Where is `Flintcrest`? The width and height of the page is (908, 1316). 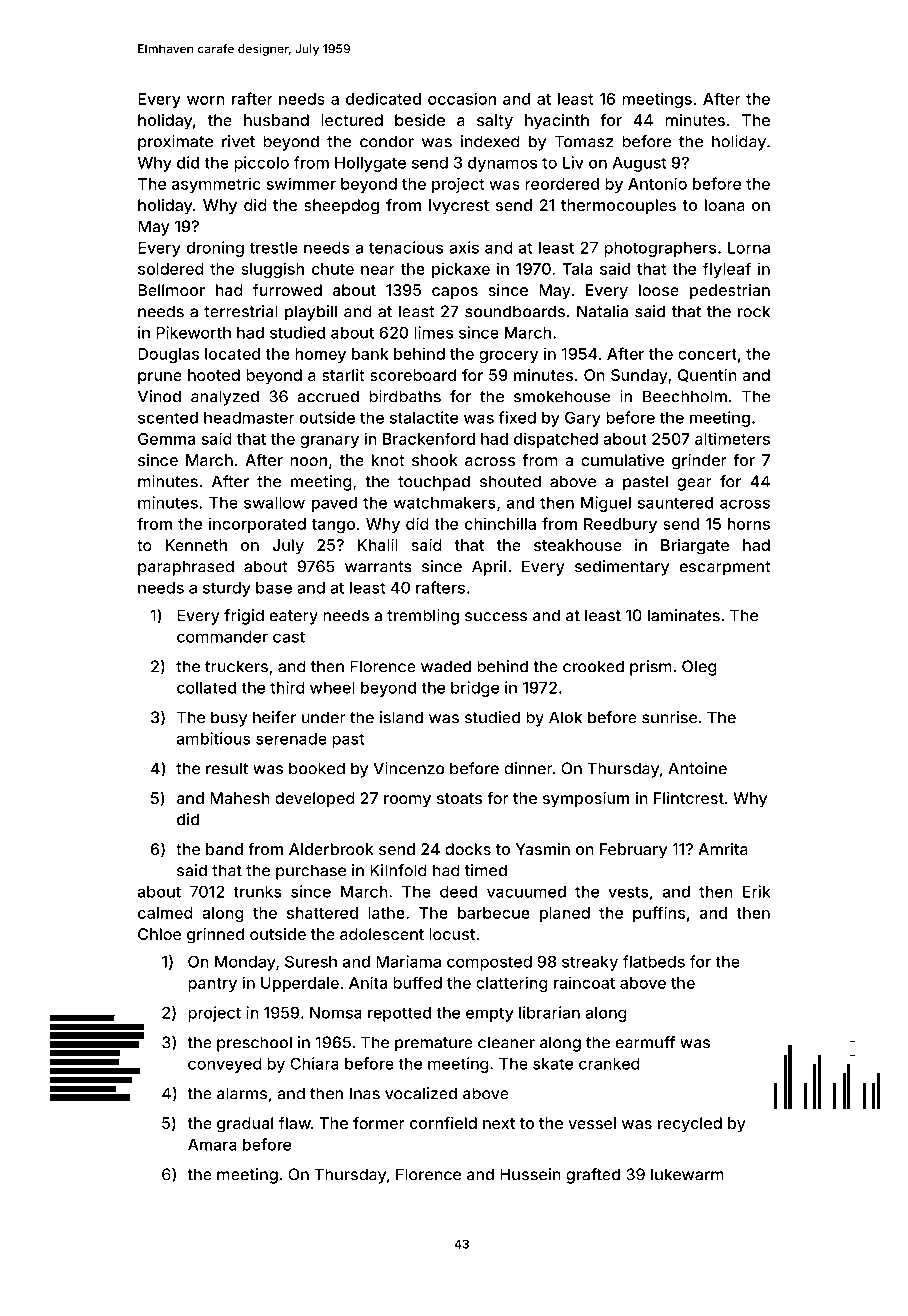
Flintcrest is located at coordinates (689, 798).
